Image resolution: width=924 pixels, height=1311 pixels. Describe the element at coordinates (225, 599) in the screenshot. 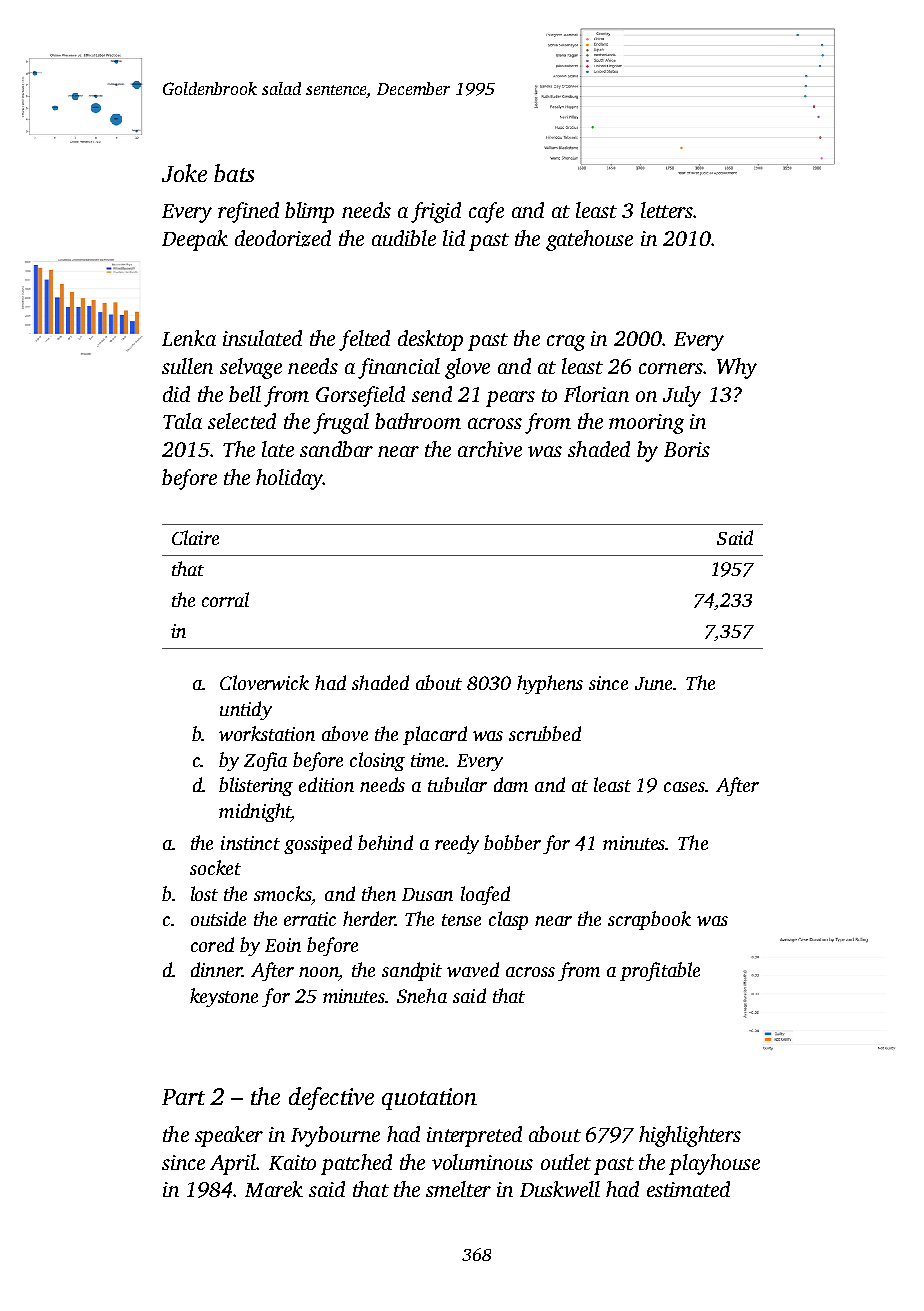

I see `corral` at that location.
